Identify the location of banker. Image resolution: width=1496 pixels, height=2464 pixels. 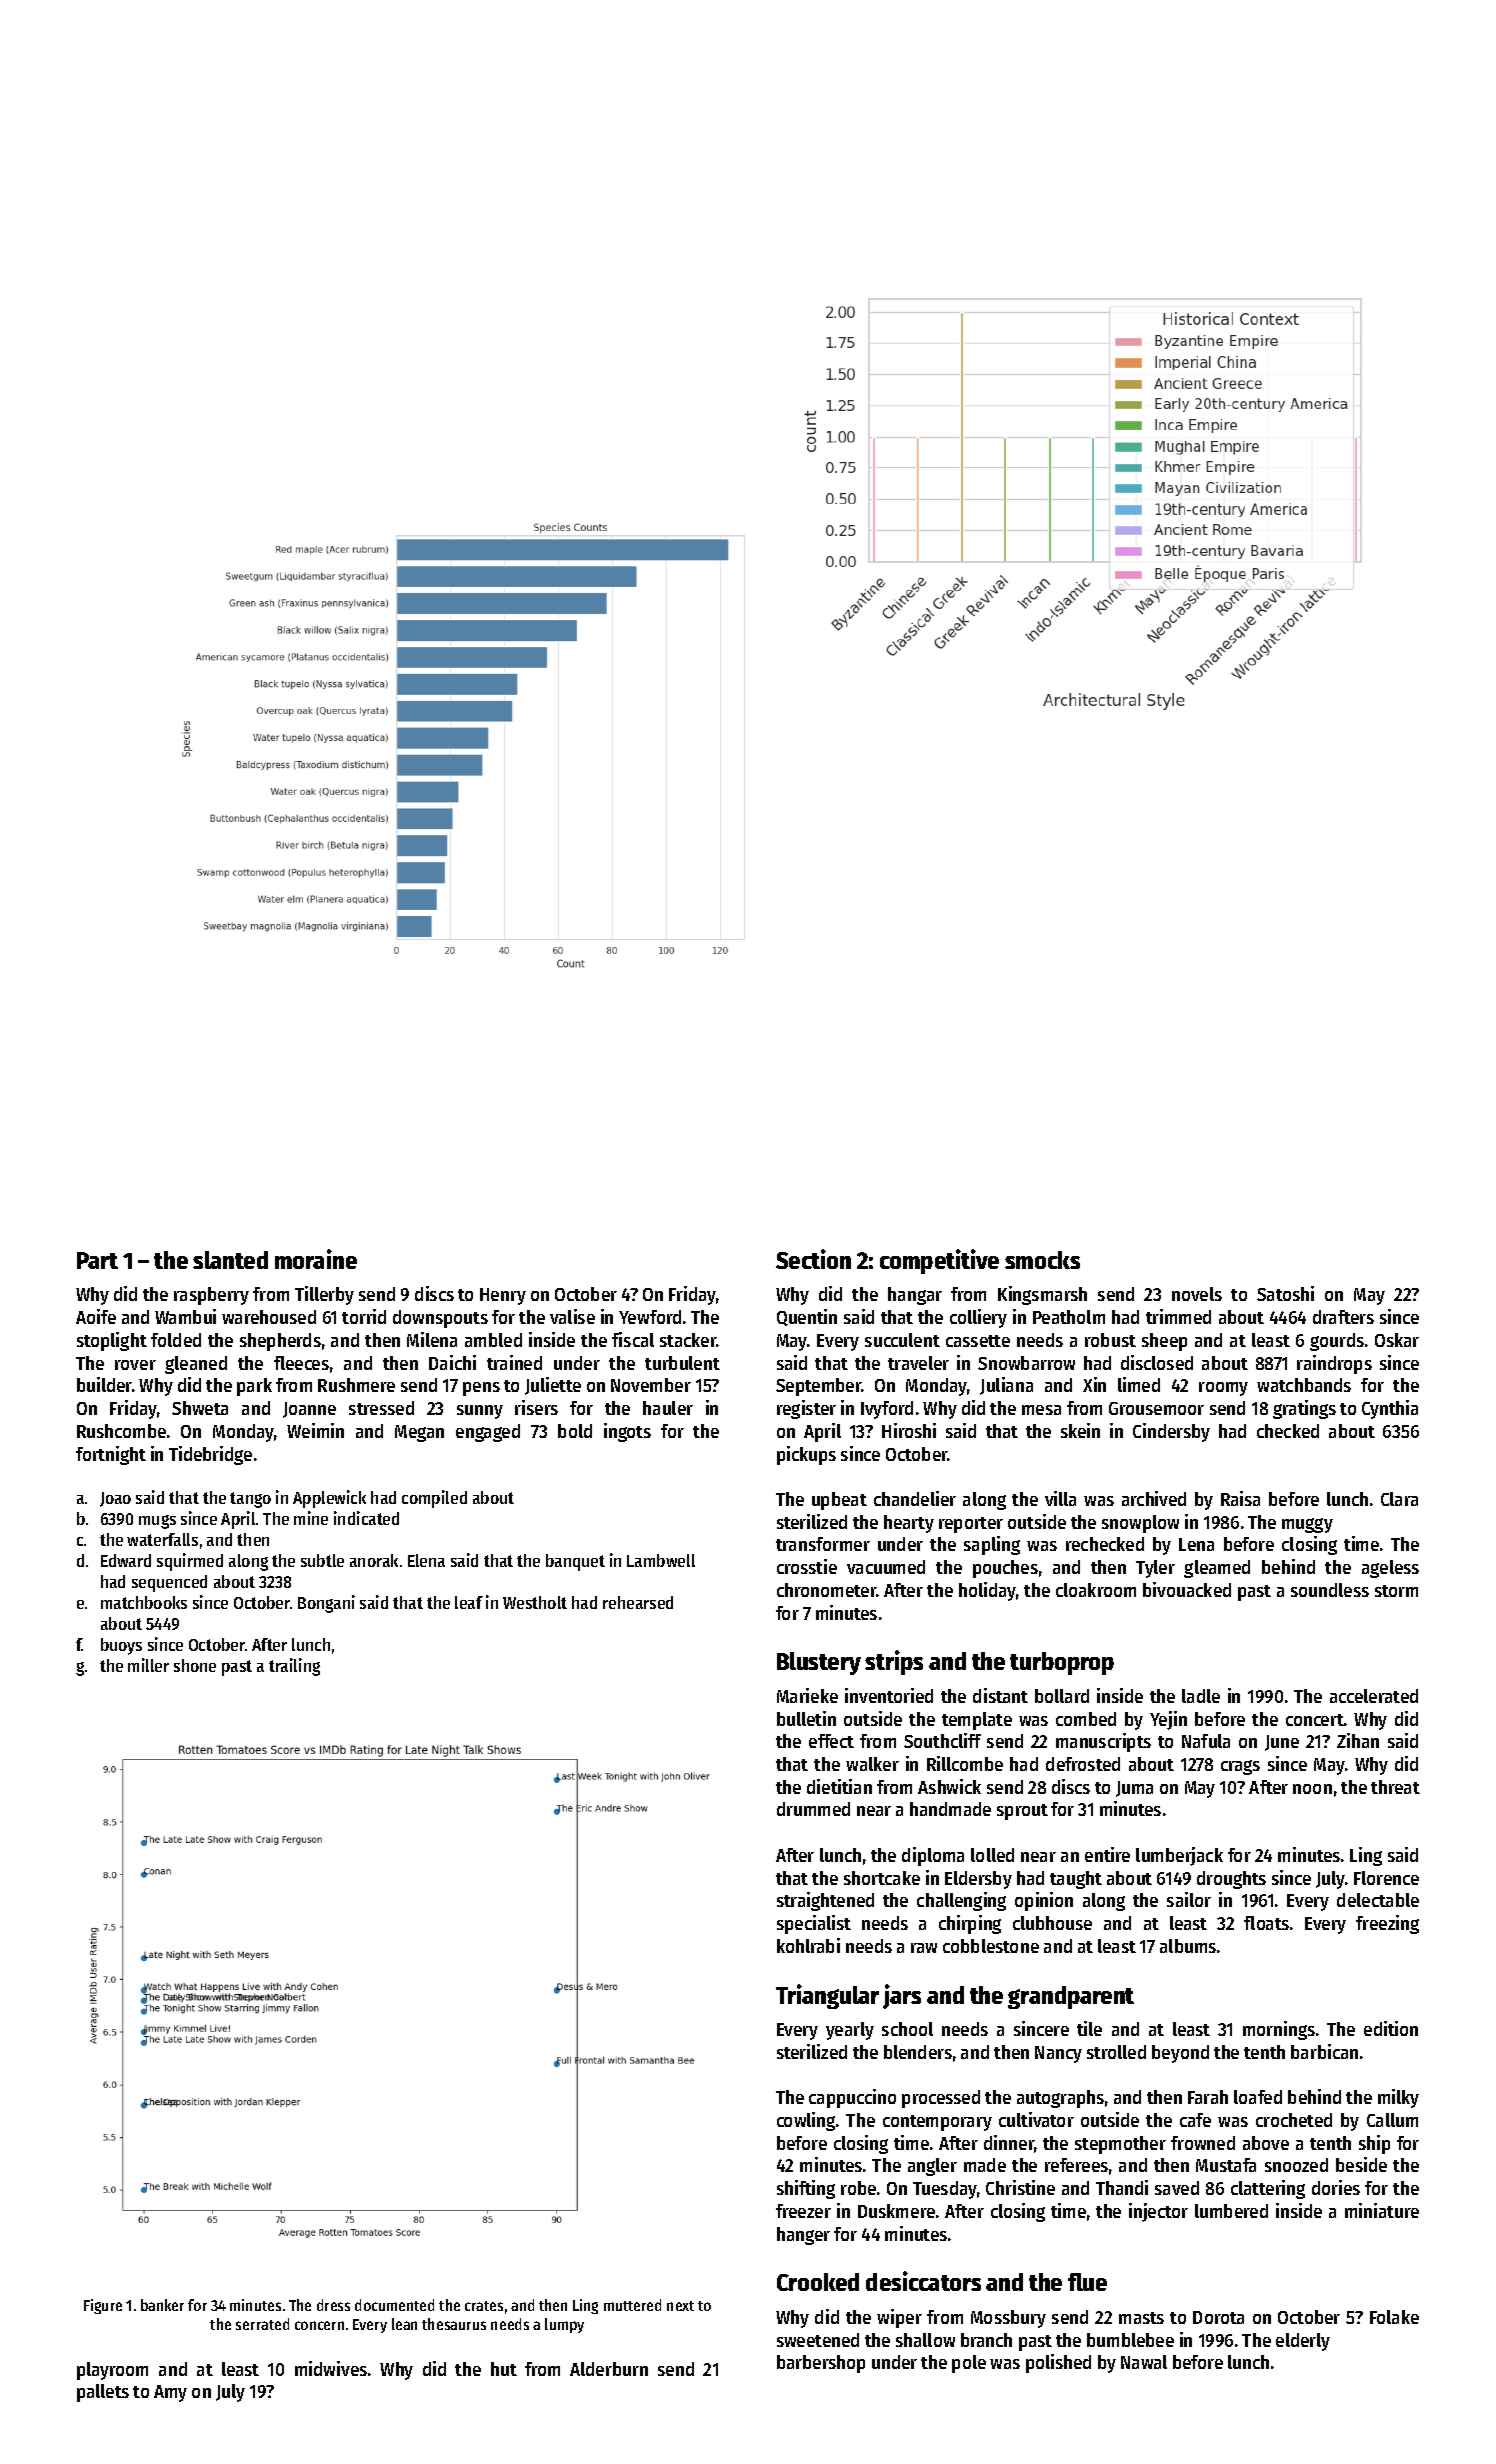
(162, 2305).
